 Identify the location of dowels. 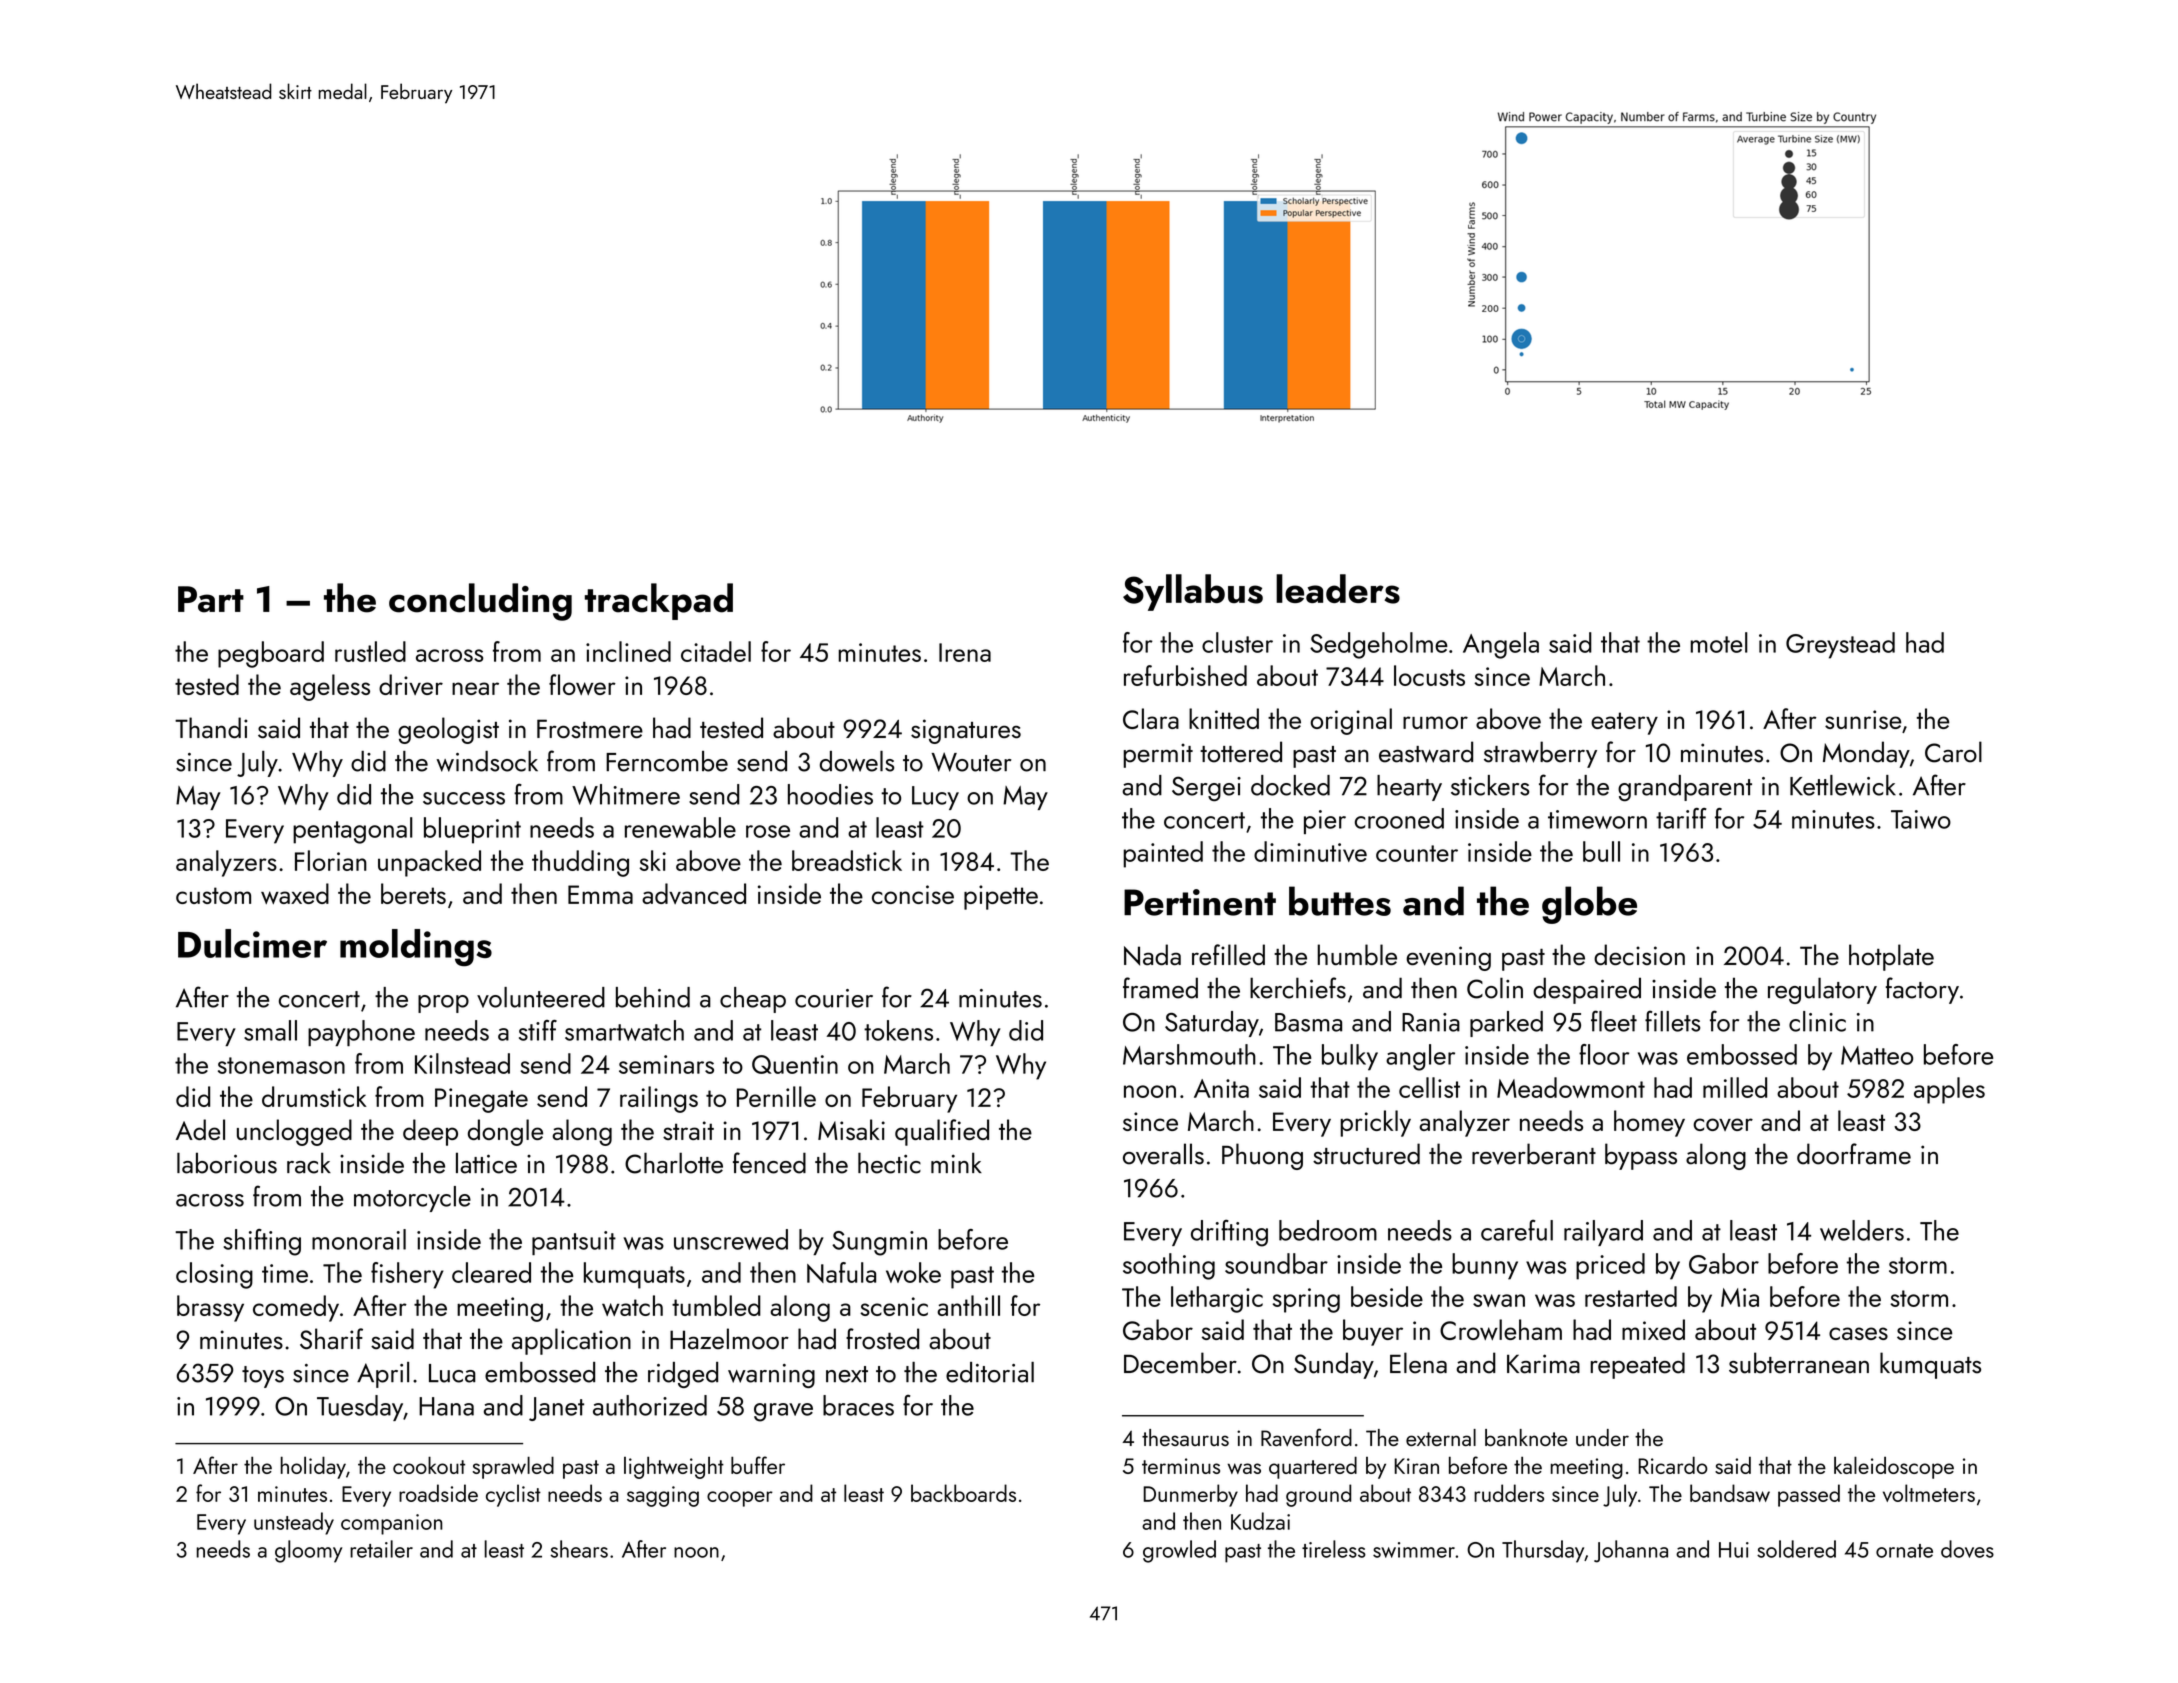
(857, 761).
